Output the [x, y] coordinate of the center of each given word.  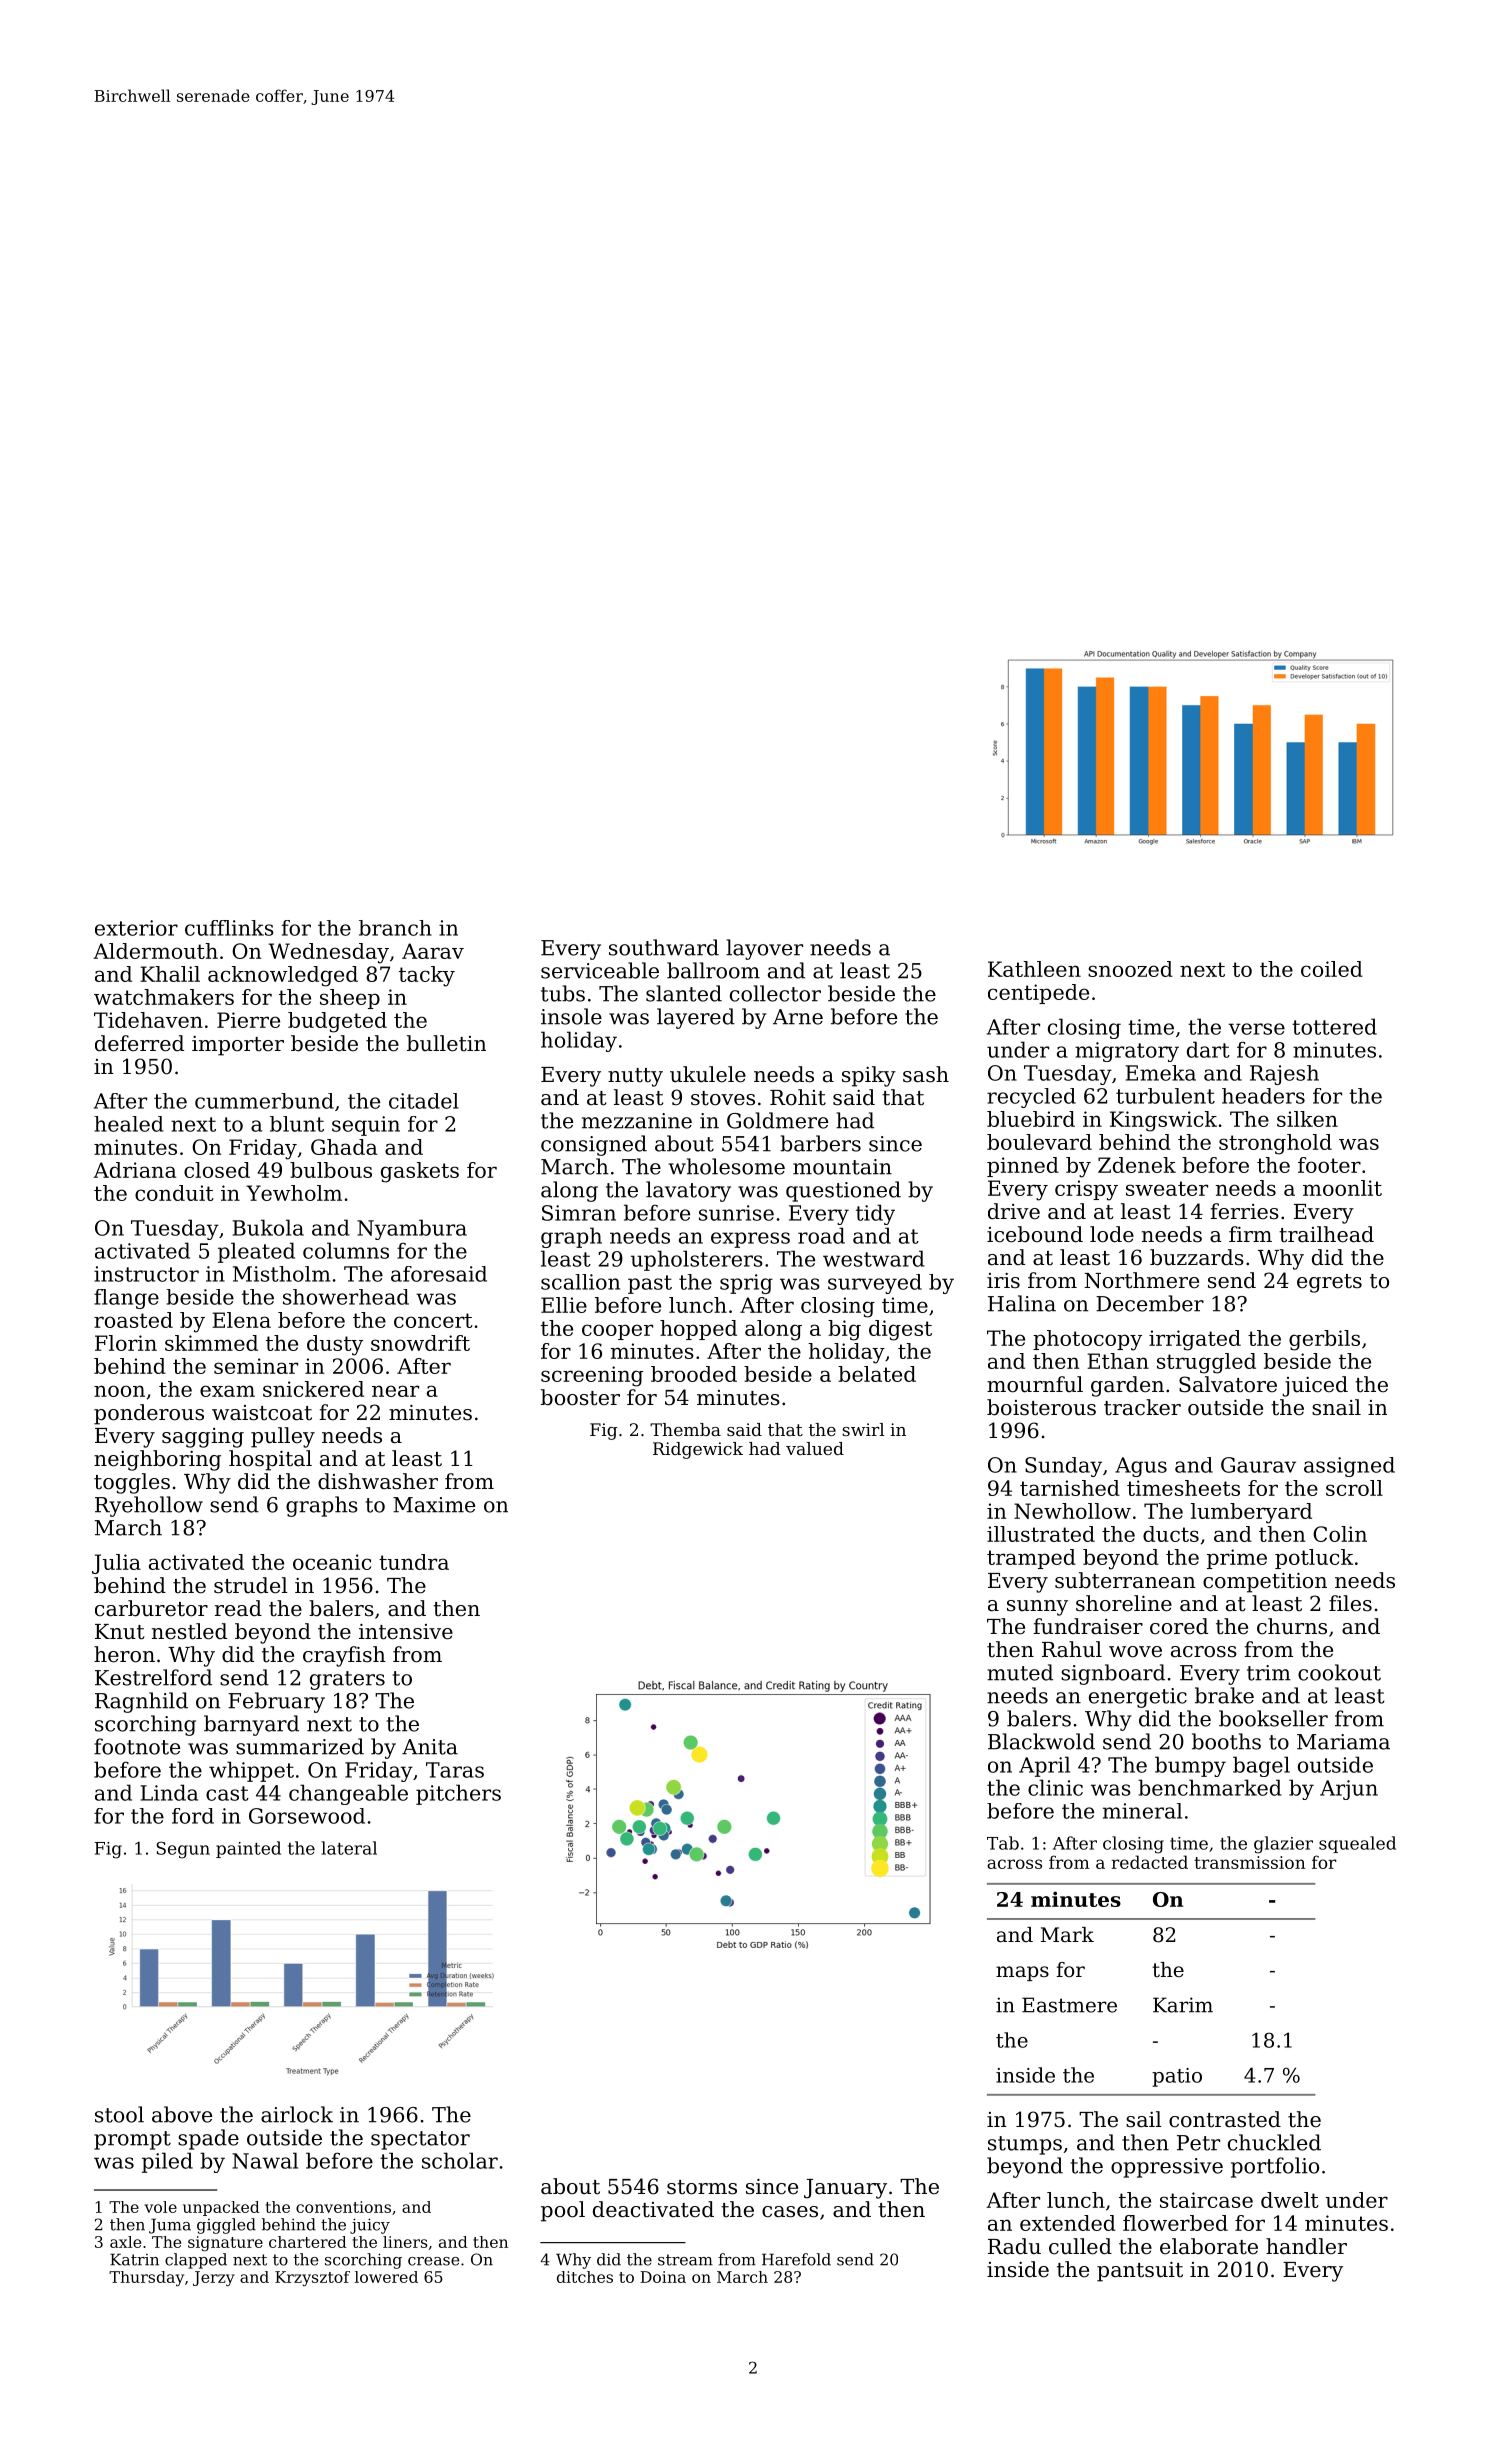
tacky [427, 976]
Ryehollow [149, 1506]
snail [1336, 1407]
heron [124, 1654]
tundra [414, 1562]
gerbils [1324, 1340]
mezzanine [637, 1121]
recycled [1031, 1098]
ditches [585, 2277]
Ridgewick [698, 1450]
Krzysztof [312, 2278]
